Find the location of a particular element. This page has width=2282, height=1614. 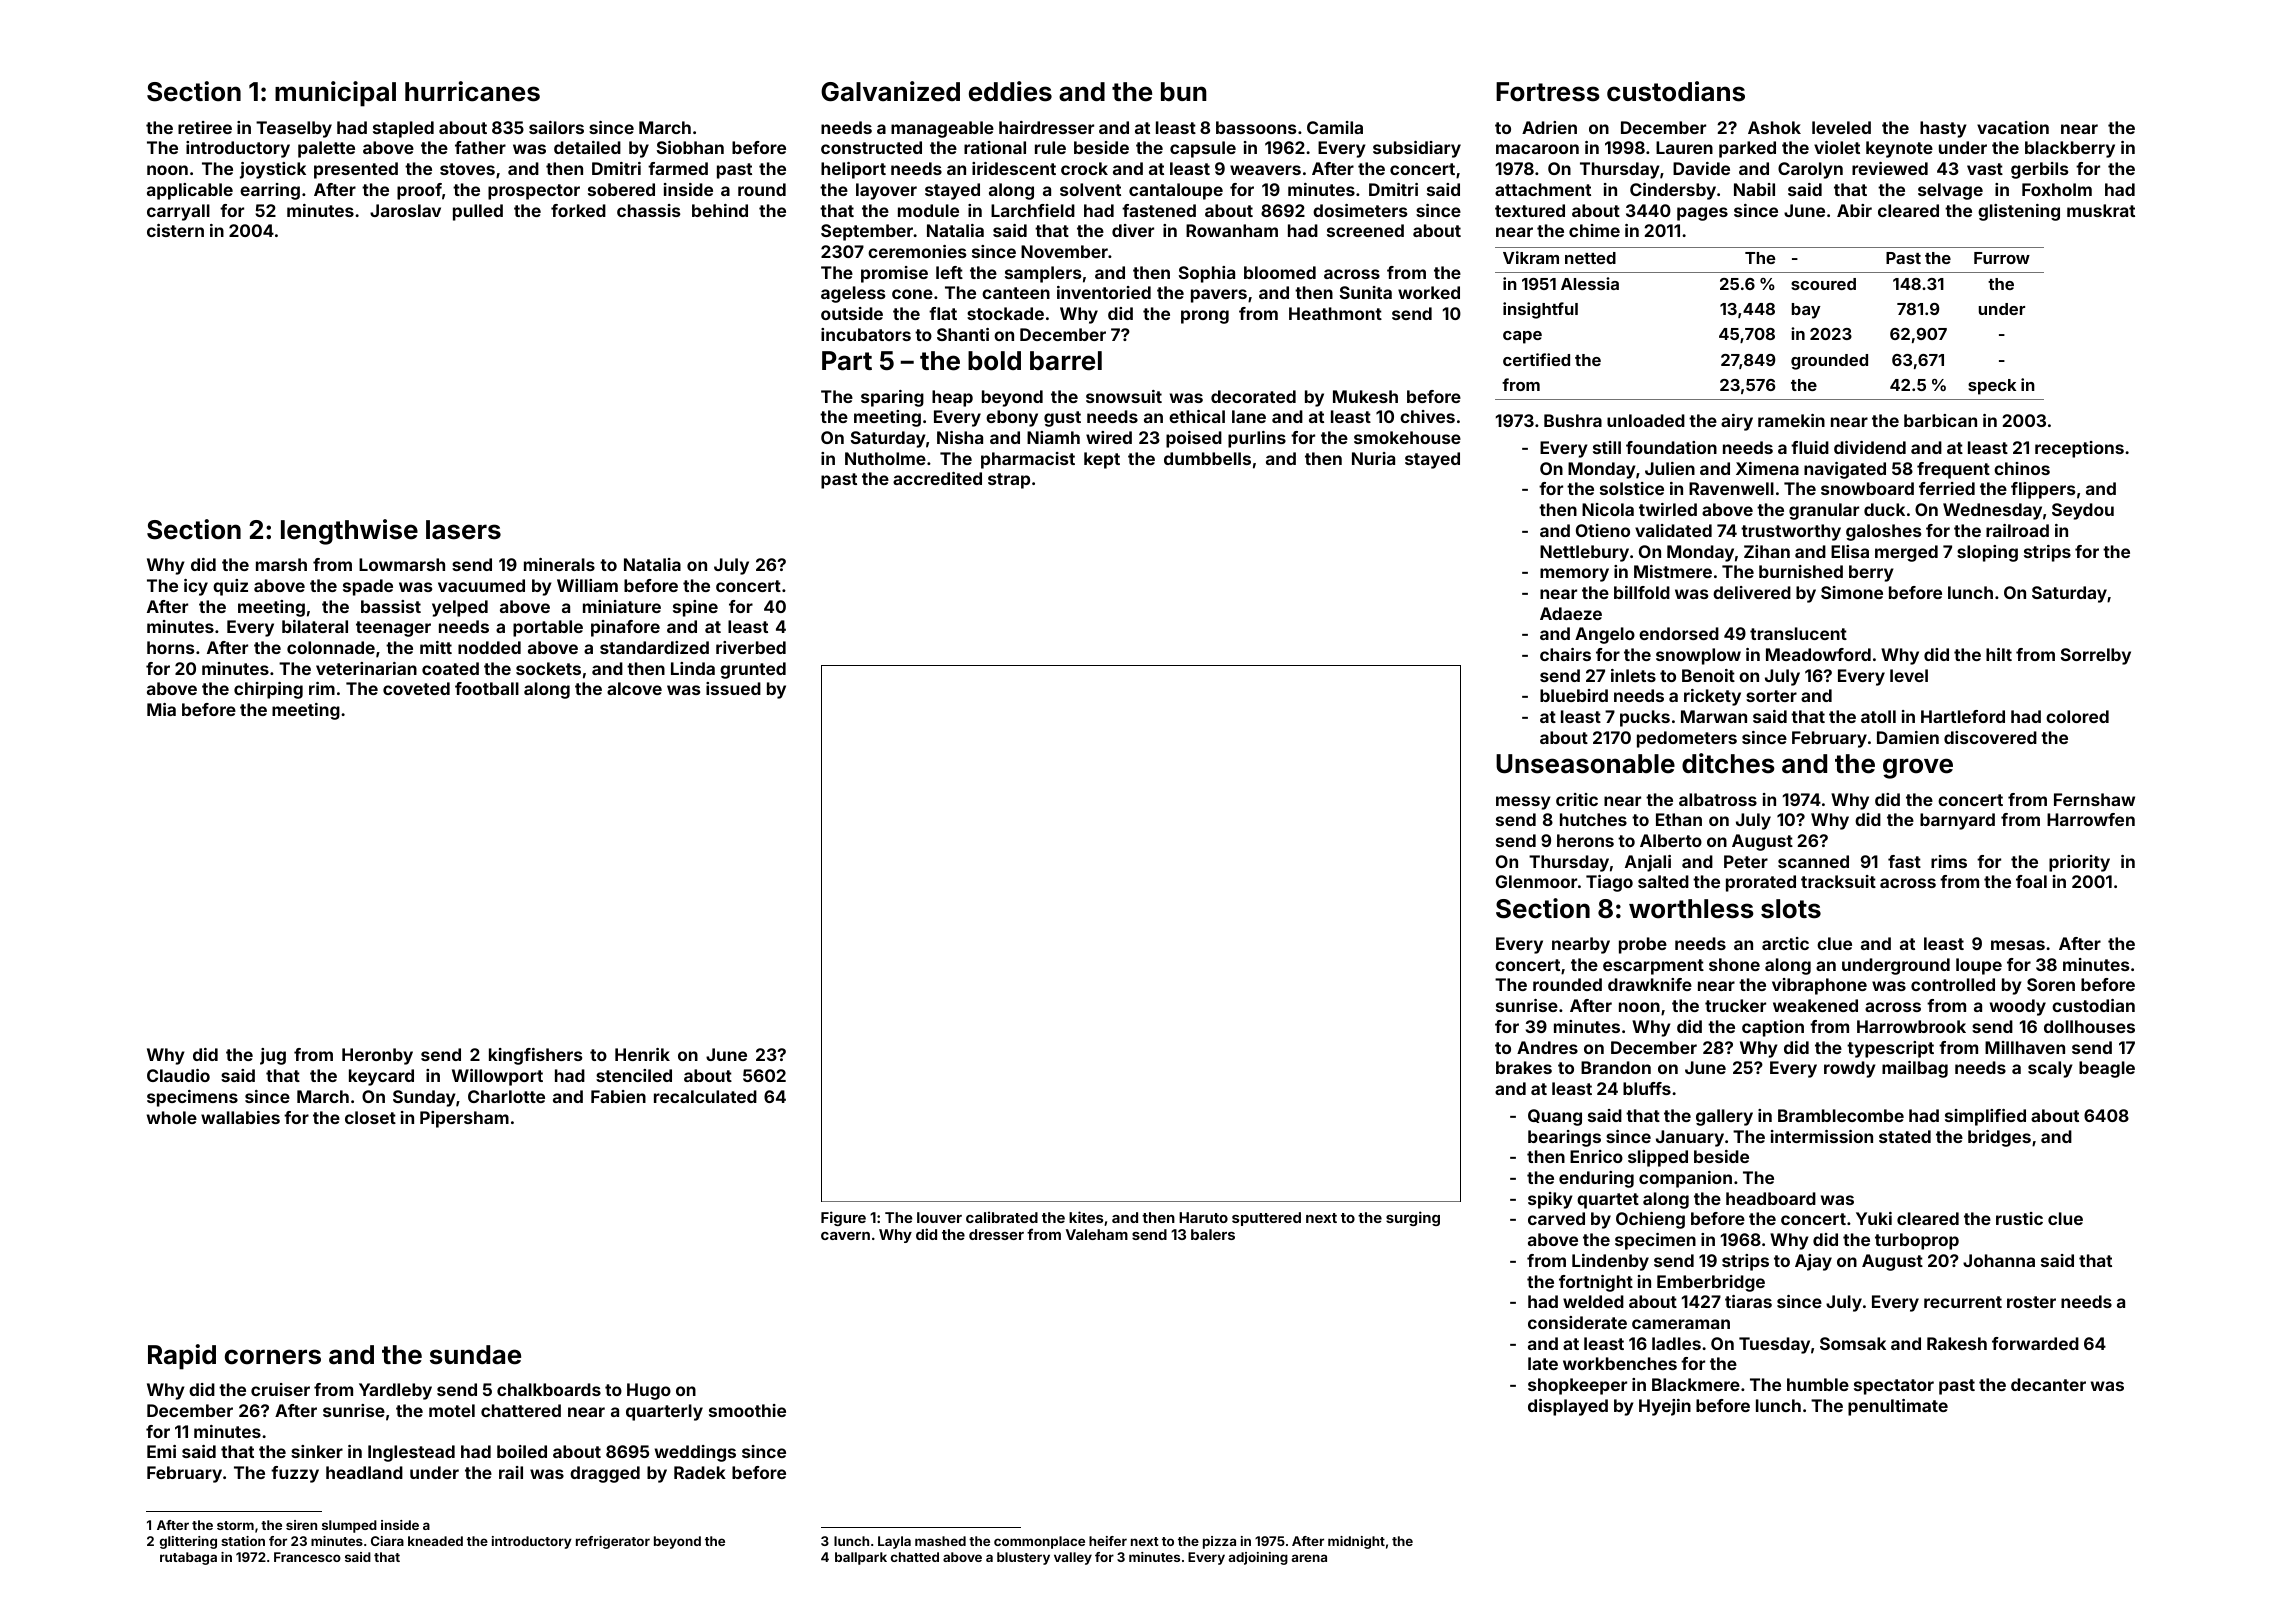

issued is located at coordinates (733, 688).
